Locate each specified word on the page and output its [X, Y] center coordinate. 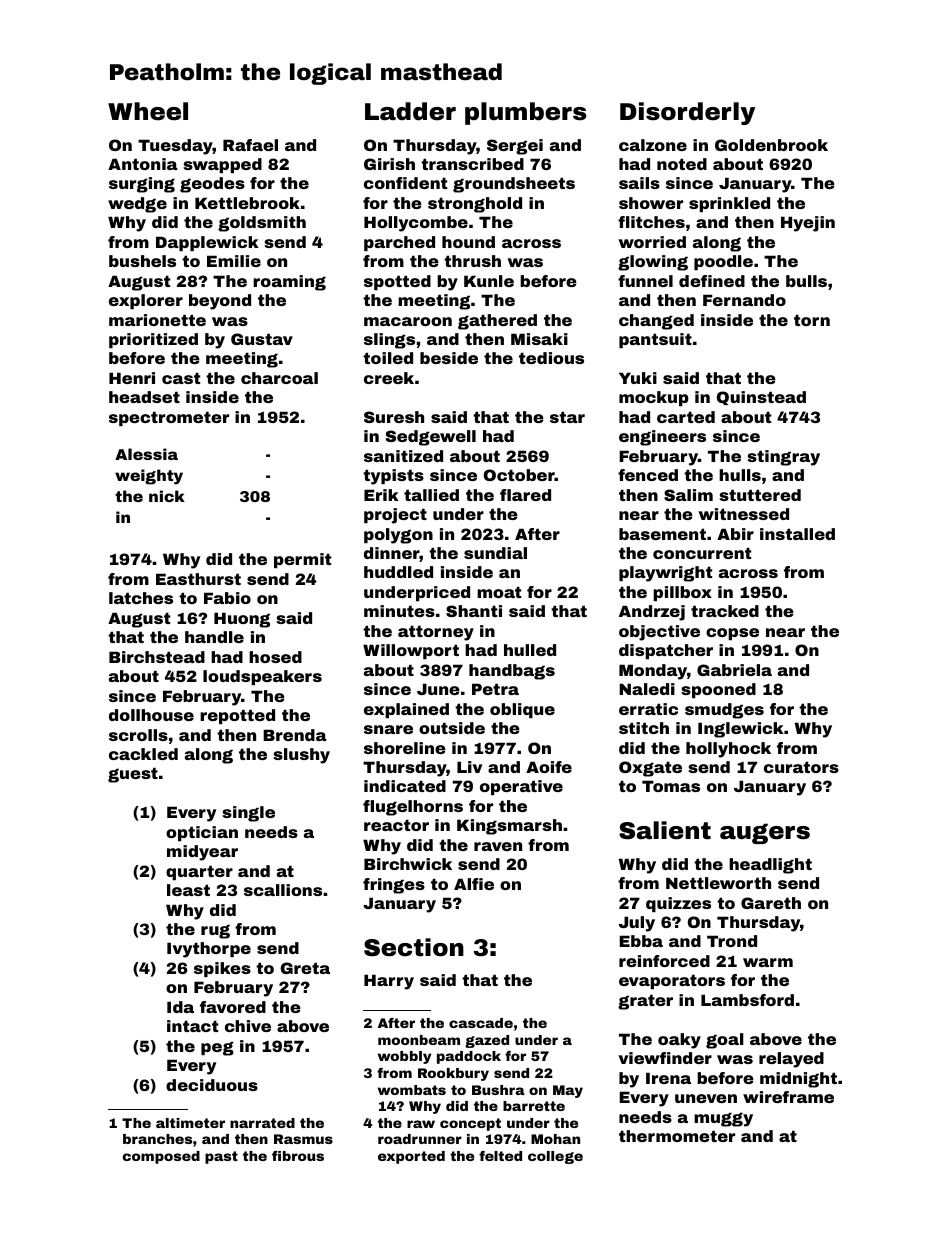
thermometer [677, 1136]
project [395, 516]
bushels [142, 261]
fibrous [298, 1156]
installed [797, 534]
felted [500, 1156]
